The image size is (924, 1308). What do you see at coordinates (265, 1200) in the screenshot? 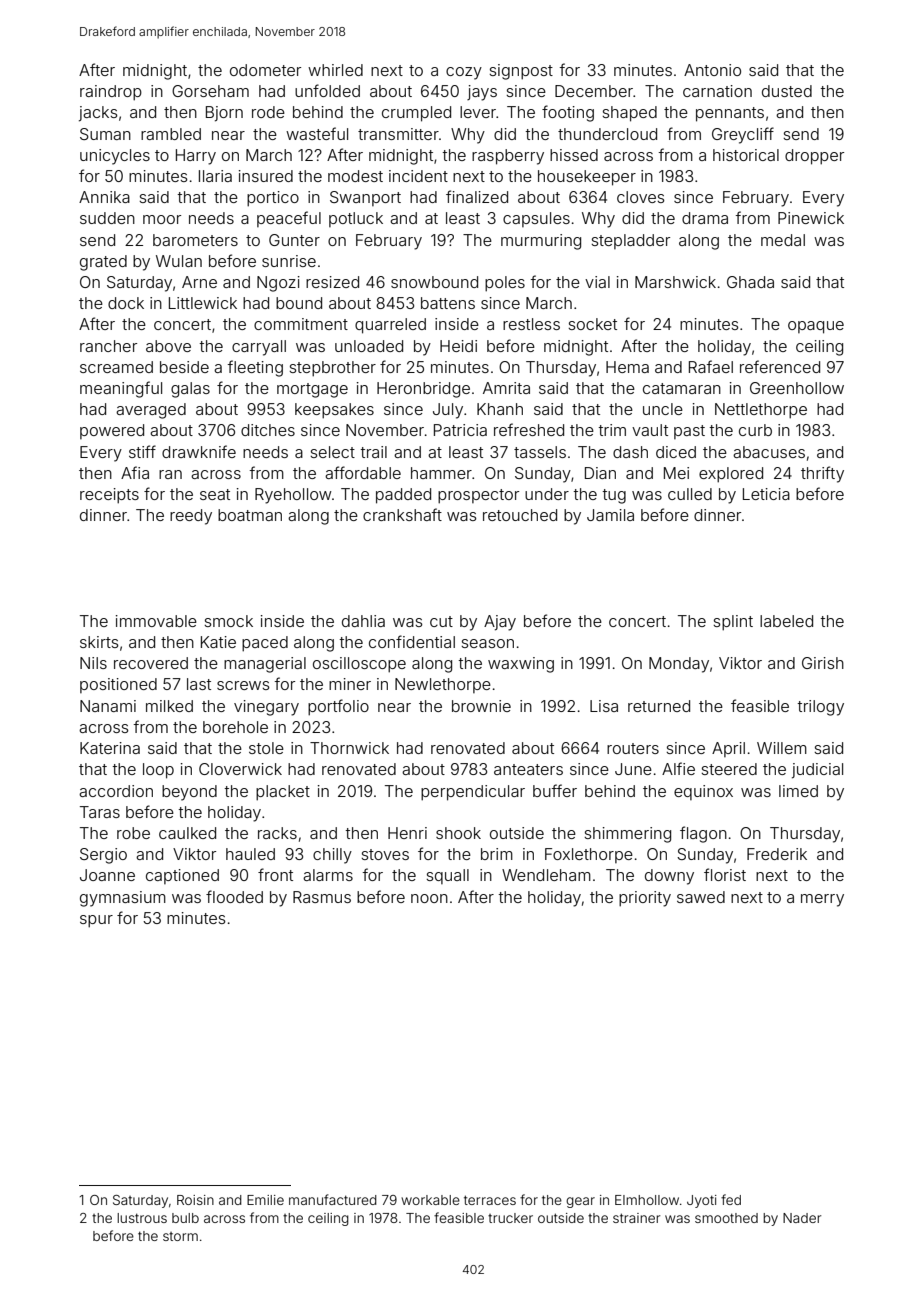
I see `Emilie` at bounding box center [265, 1200].
